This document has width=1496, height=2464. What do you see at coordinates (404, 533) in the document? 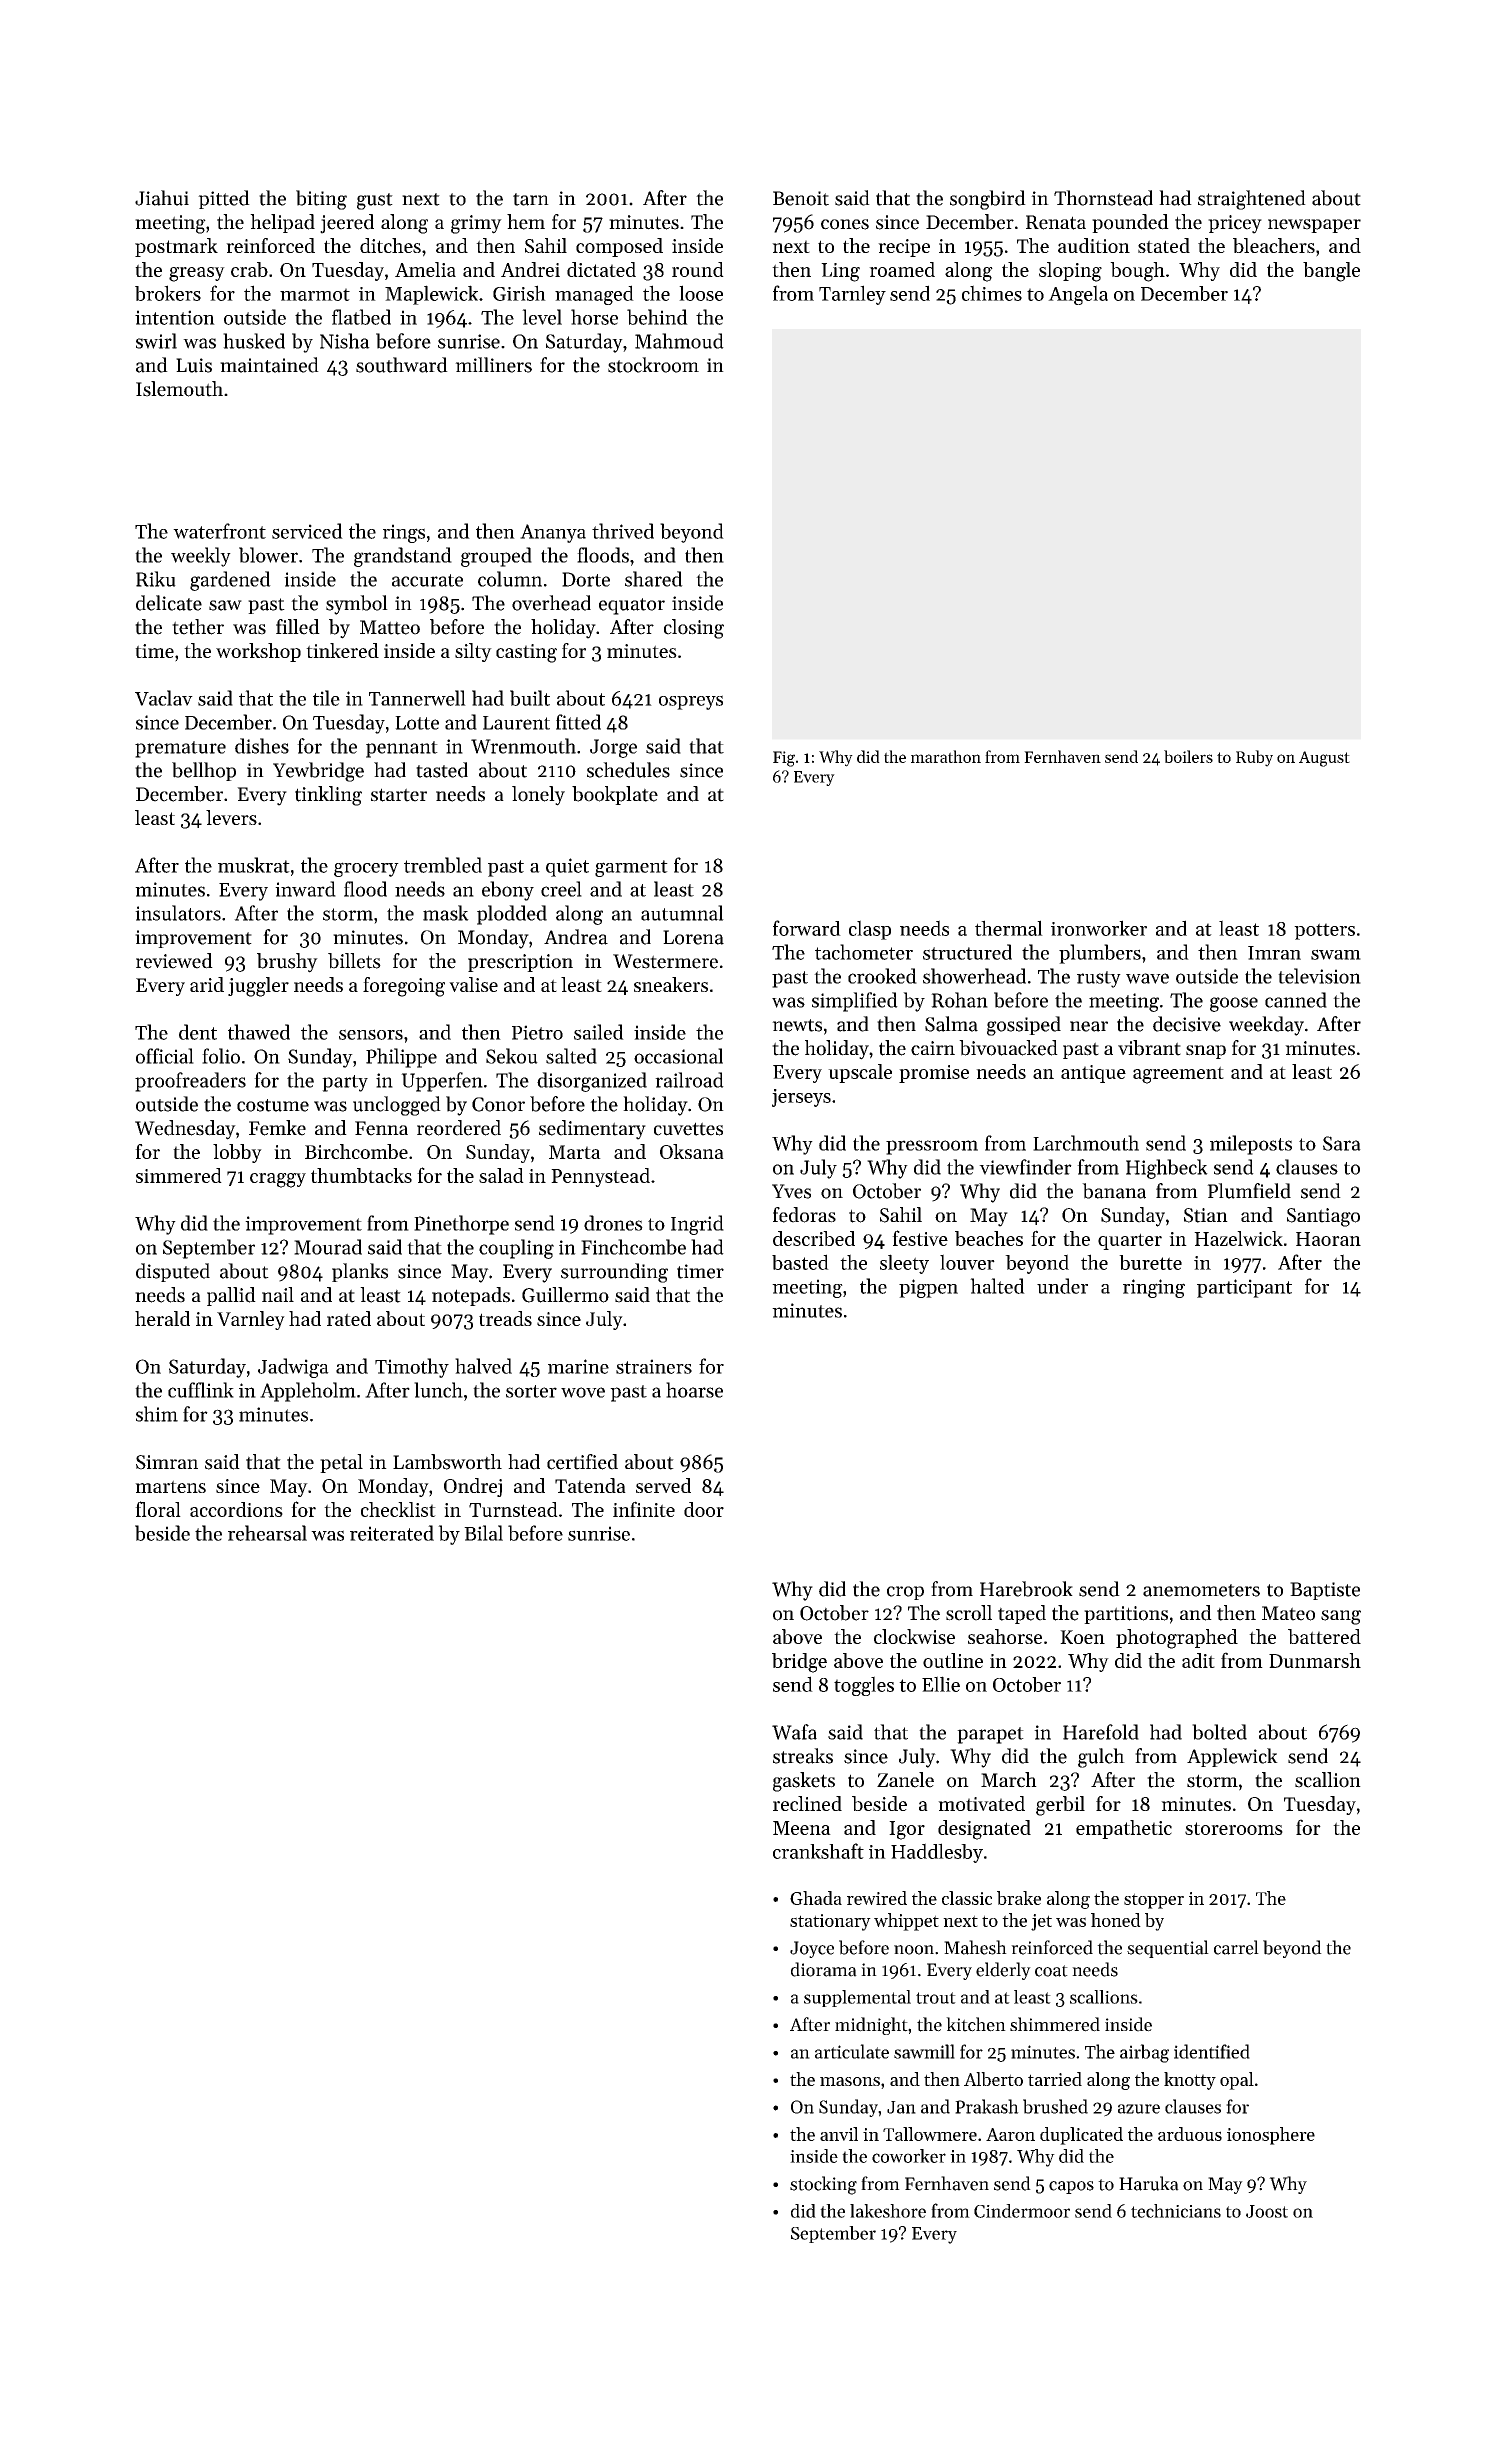
I see `rings` at bounding box center [404, 533].
